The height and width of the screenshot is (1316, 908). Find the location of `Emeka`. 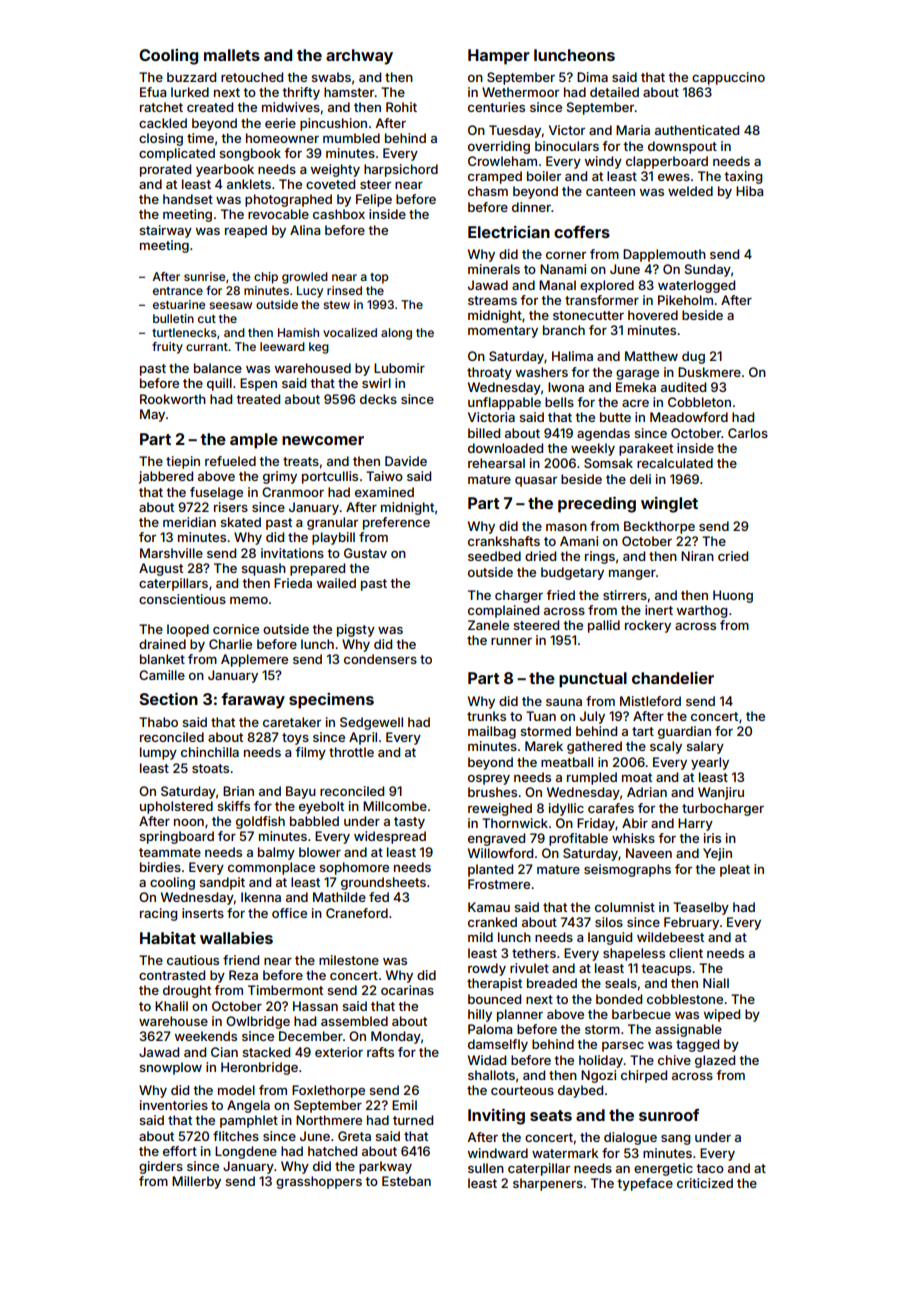

Emeka is located at coordinates (636, 387).
